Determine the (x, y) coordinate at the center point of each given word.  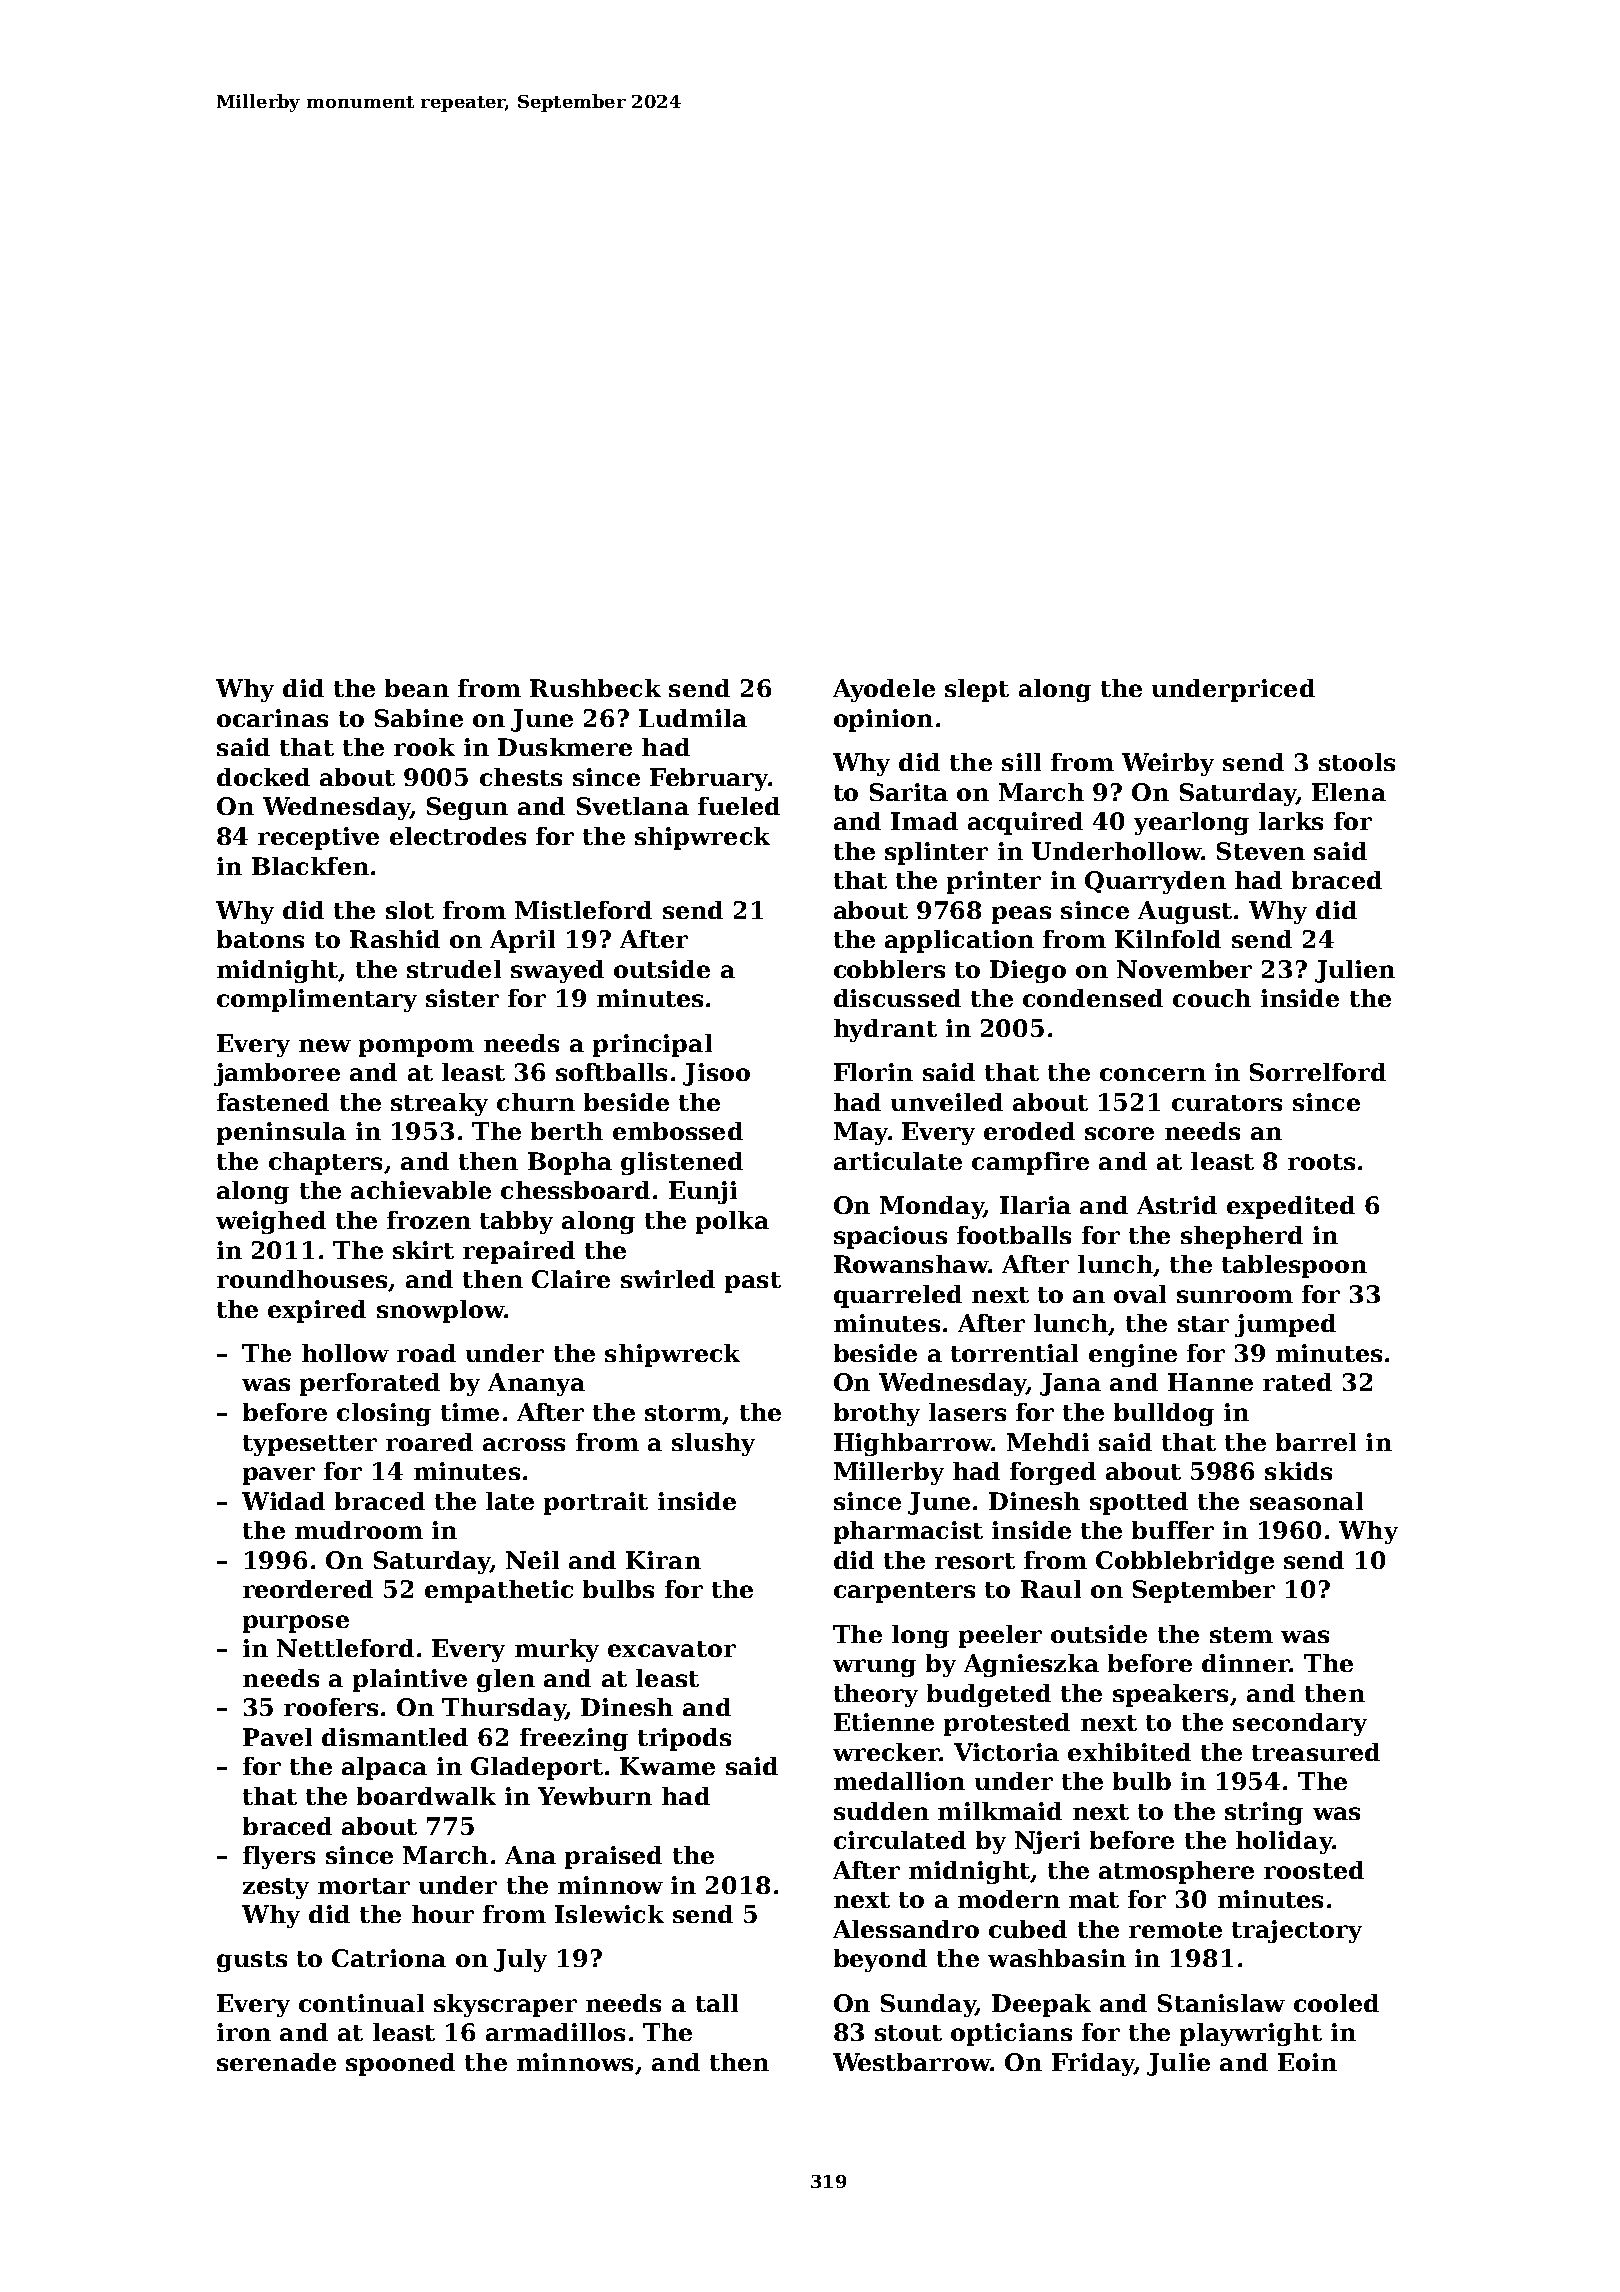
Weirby (1168, 764)
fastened (273, 1102)
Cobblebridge (1185, 1562)
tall (717, 2003)
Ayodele (884, 690)
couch (1212, 998)
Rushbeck (595, 688)
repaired (519, 1252)
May (861, 1133)
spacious (890, 1237)
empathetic (499, 1591)
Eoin (1307, 2062)
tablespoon (1294, 1266)
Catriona (389, 1958)
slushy (713, 1444)
